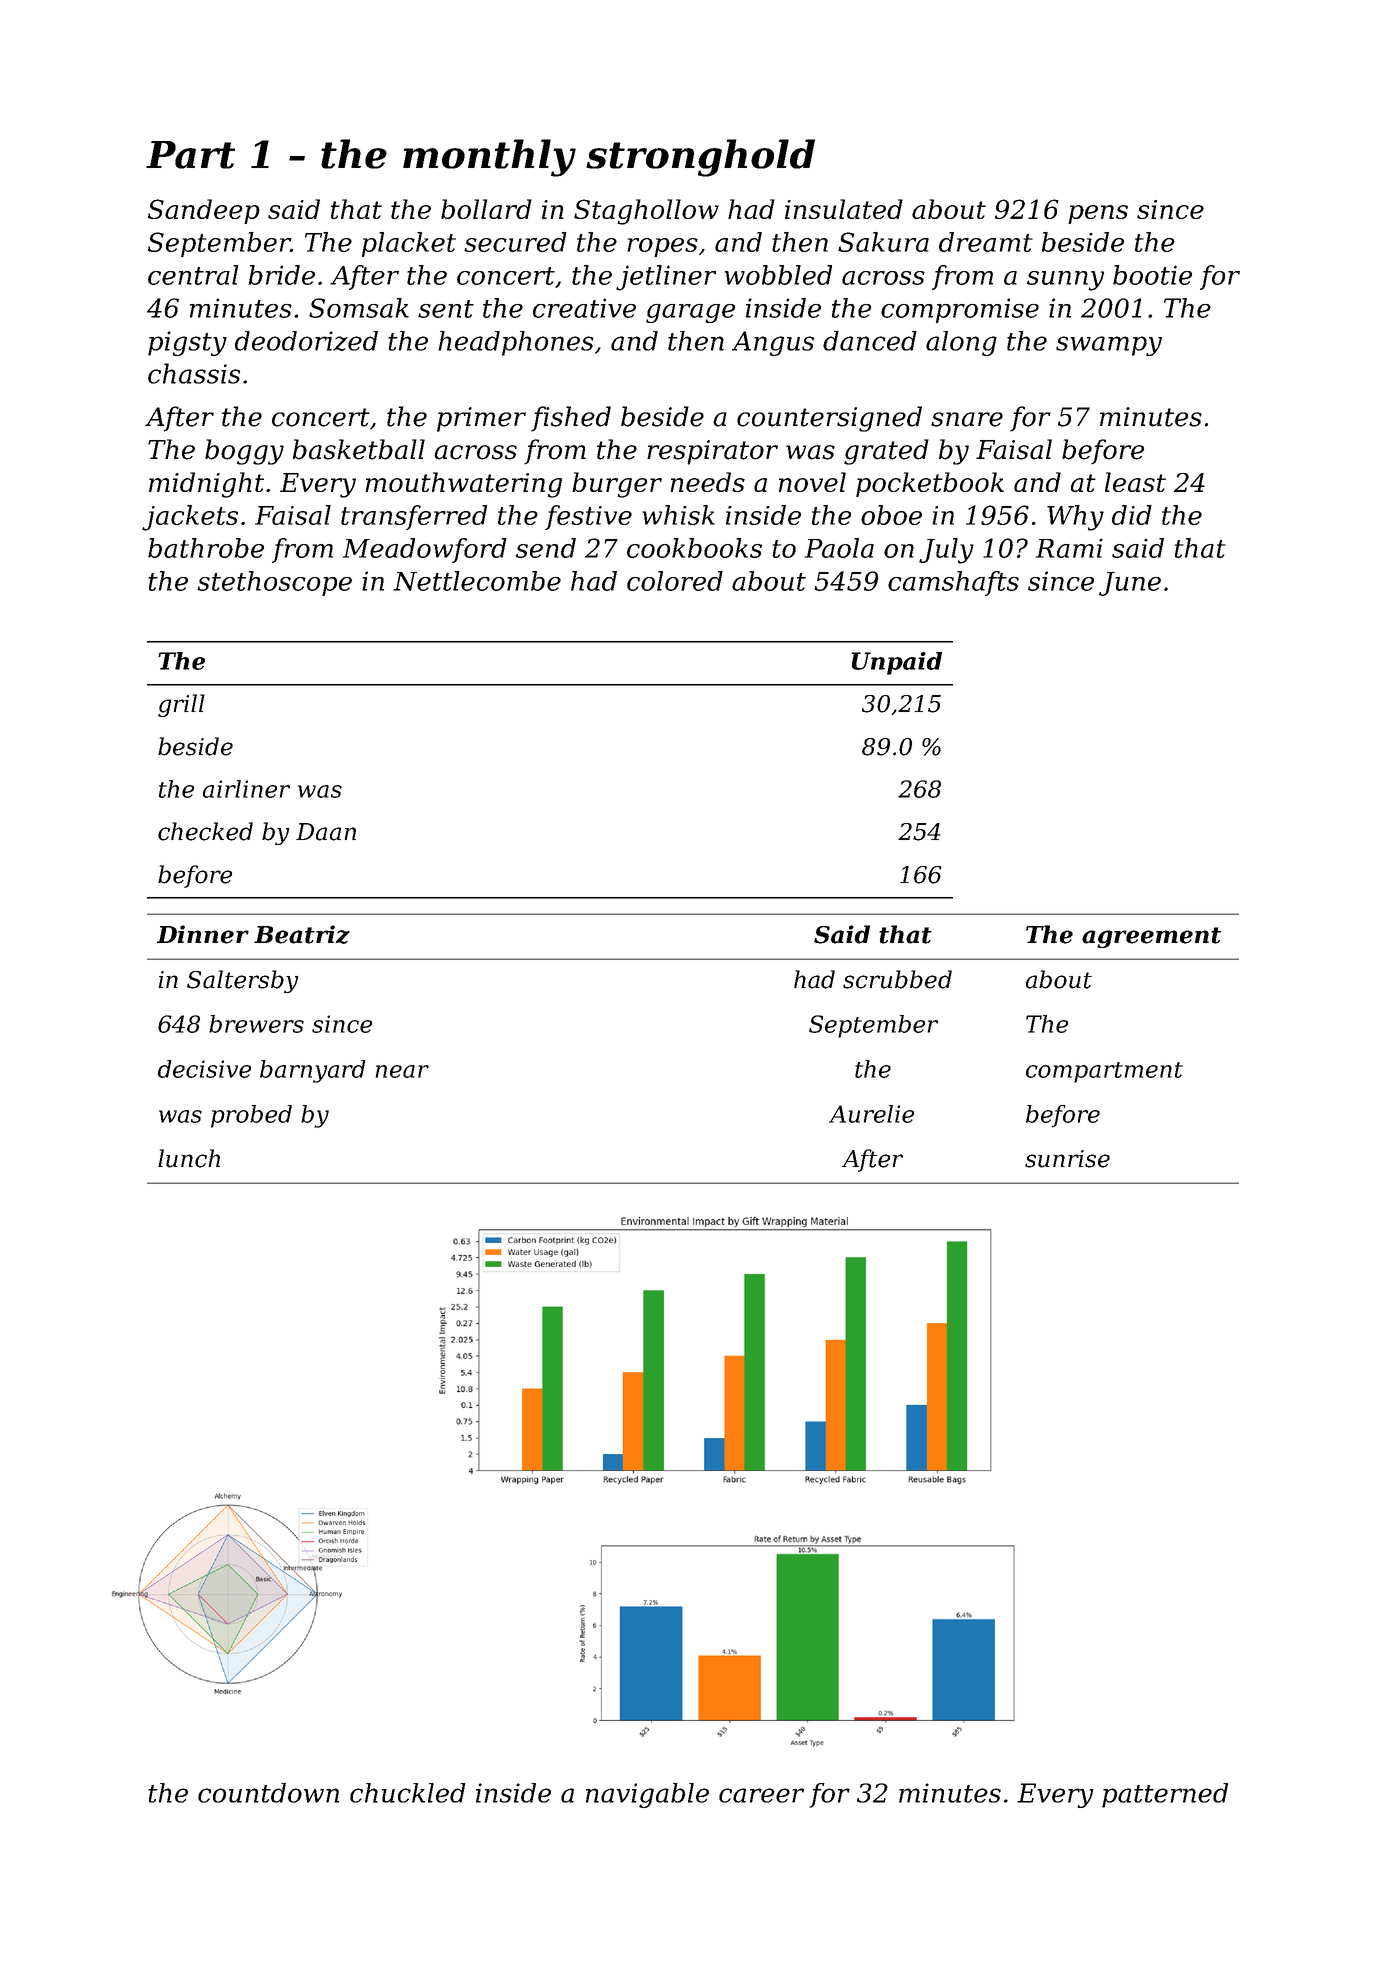 The image size is (1386, 1969). What do you see at coordinates (891, 515) in the screenshot?
I see `oboe` at bounding box center [891, 515].
